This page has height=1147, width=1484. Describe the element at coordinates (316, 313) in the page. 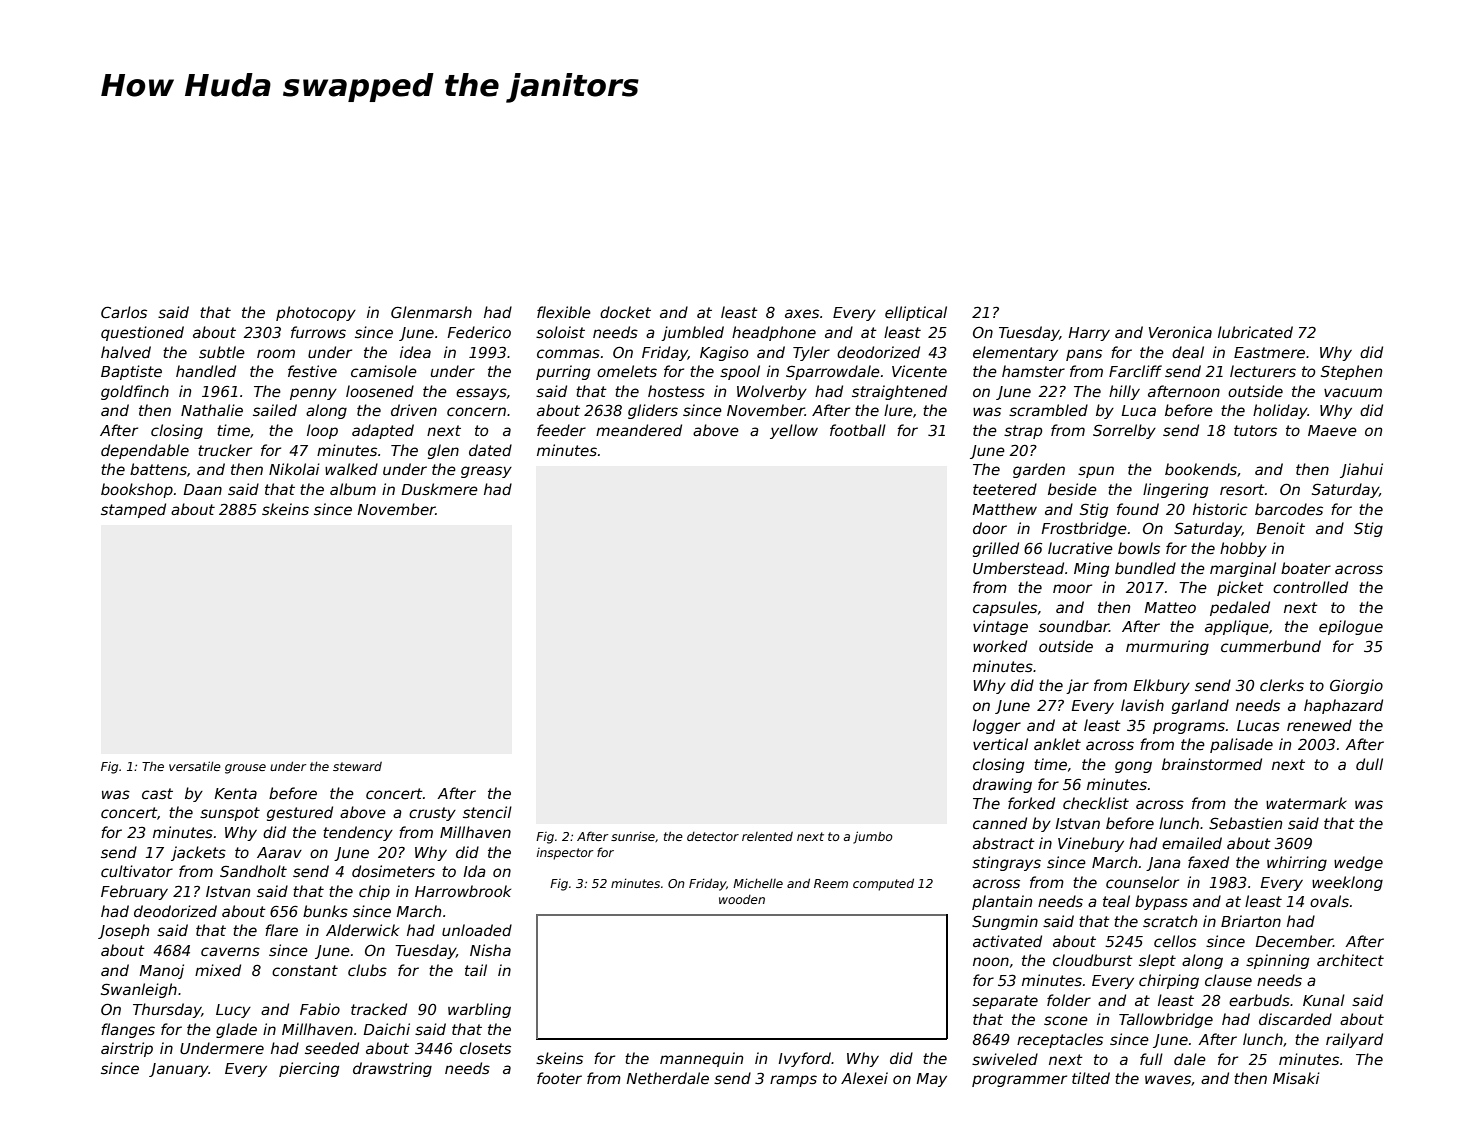

I see `photocopy` at that location.
